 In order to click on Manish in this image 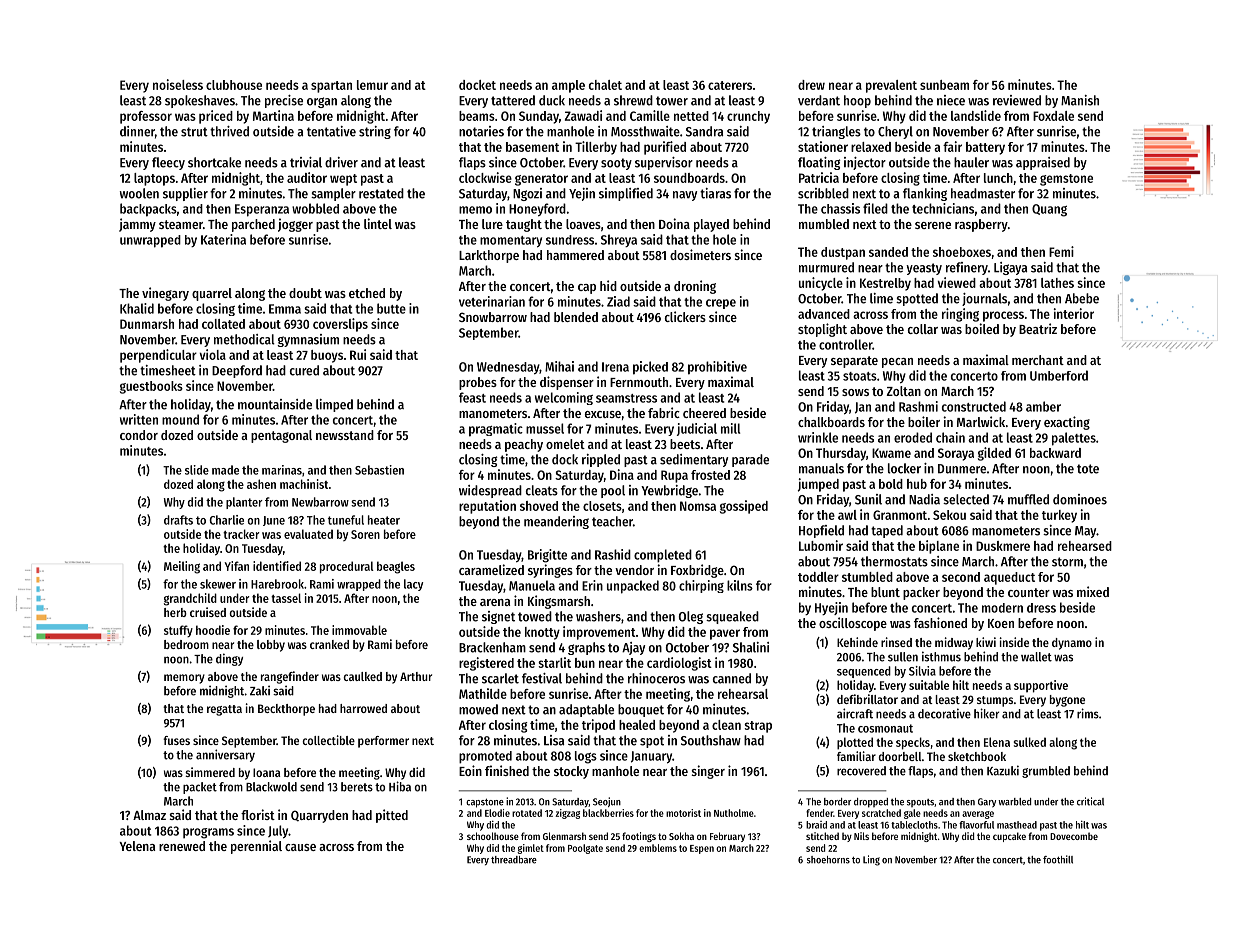, I will do `click(1080, 100)`.
